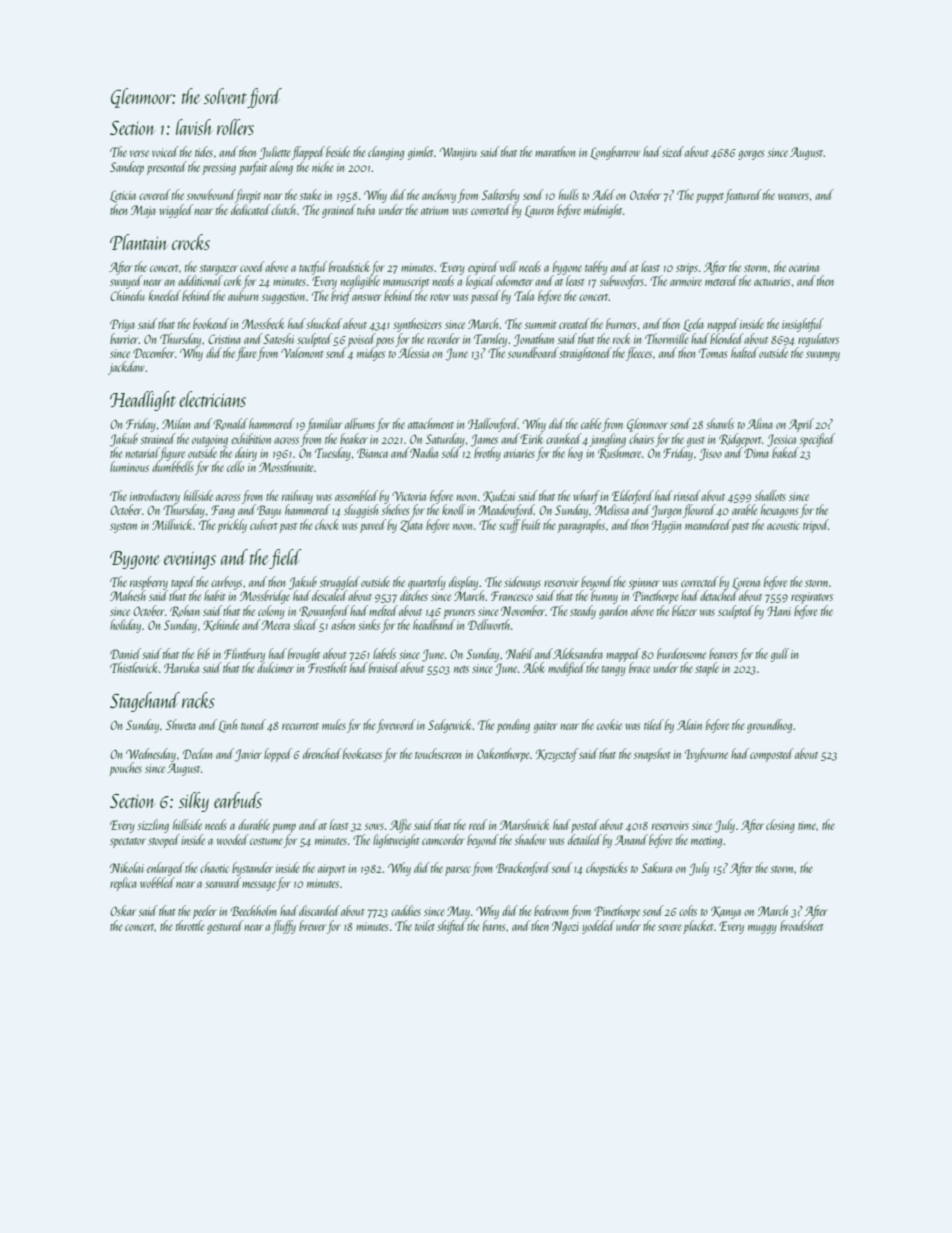 This page has width=952, height=1233. Describe the element at coordinates (615, 153) in the page. I see `Longbarrow` at that location.
